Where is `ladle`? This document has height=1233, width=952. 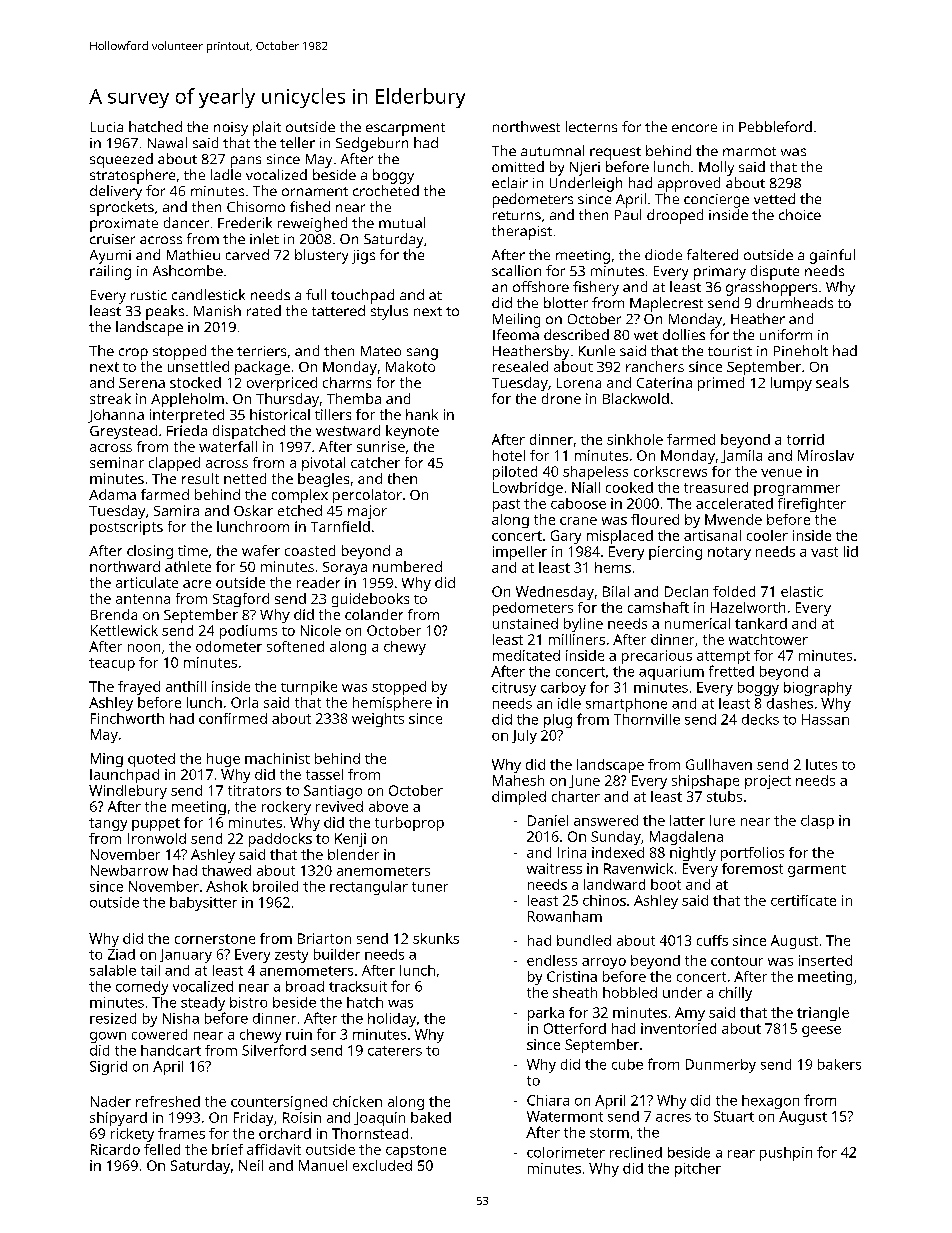
ladle is located at coordinates (226, 174).
